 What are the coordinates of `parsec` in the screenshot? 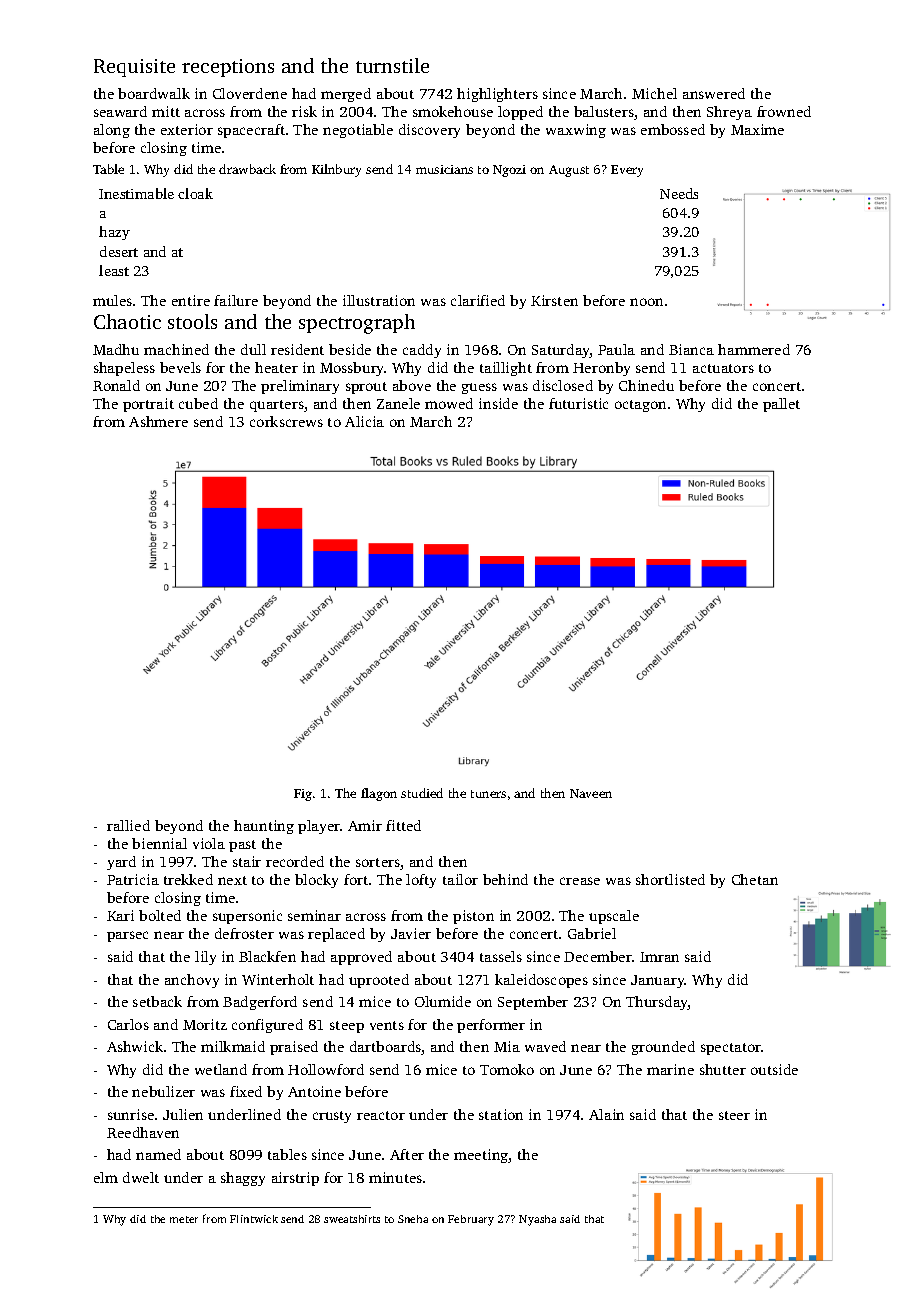 It's located at (127, 936).
